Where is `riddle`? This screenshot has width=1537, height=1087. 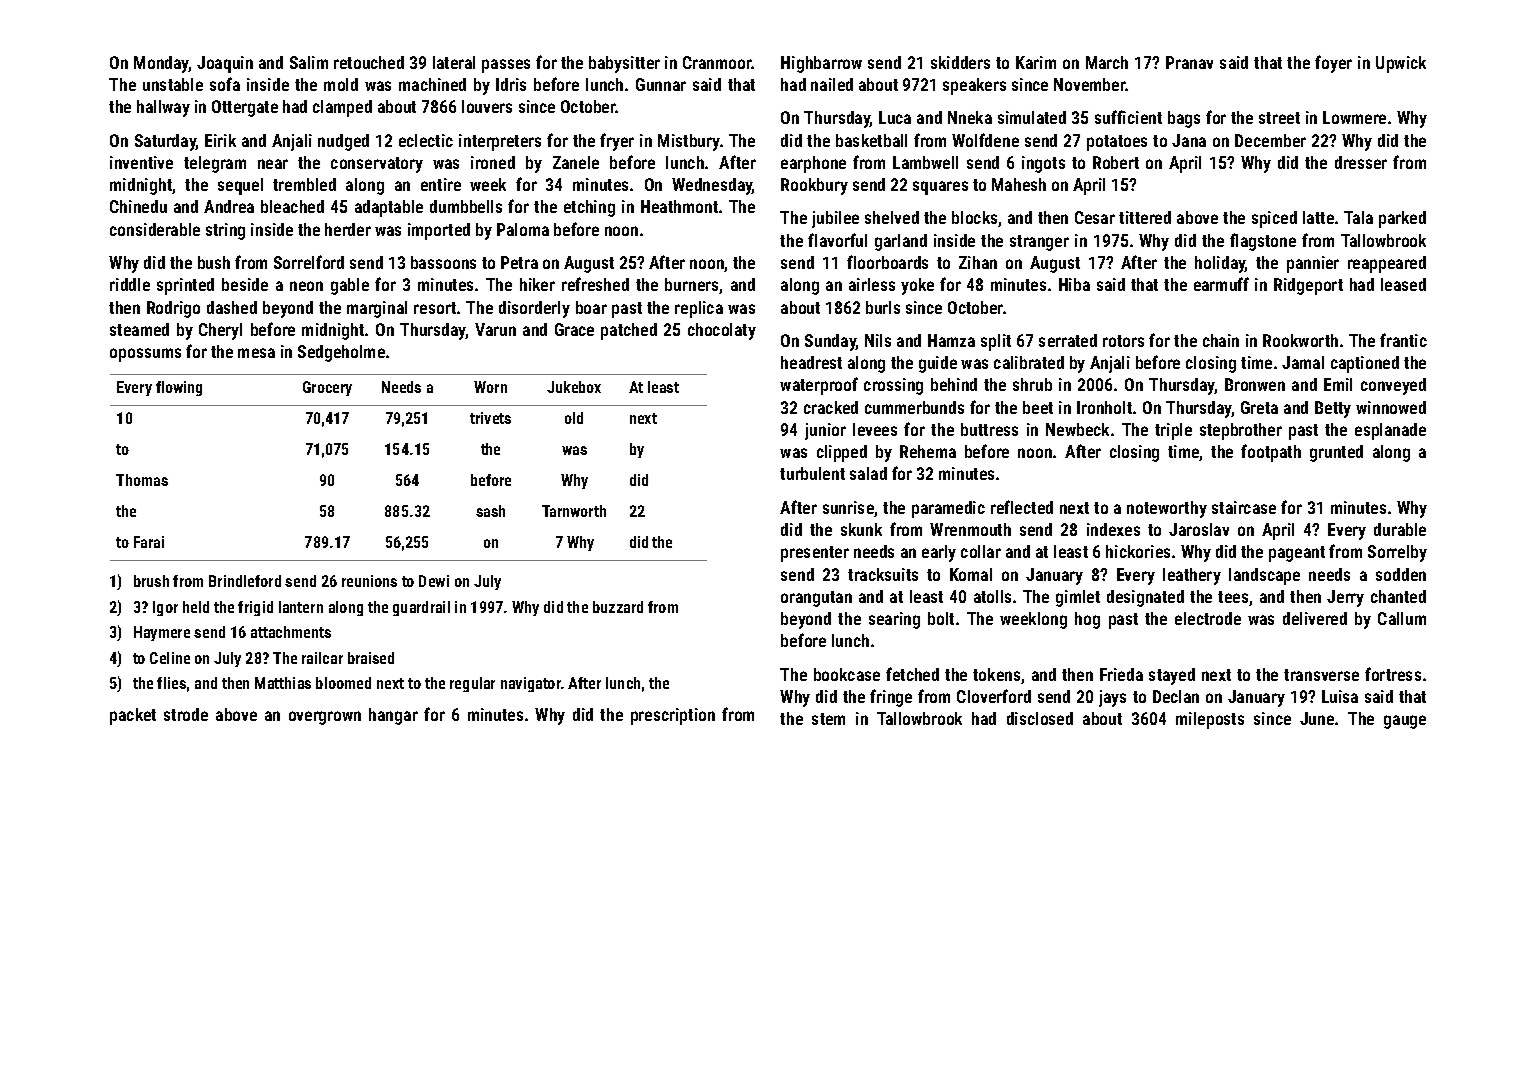
riddle is located at coordinates (130, 284).
